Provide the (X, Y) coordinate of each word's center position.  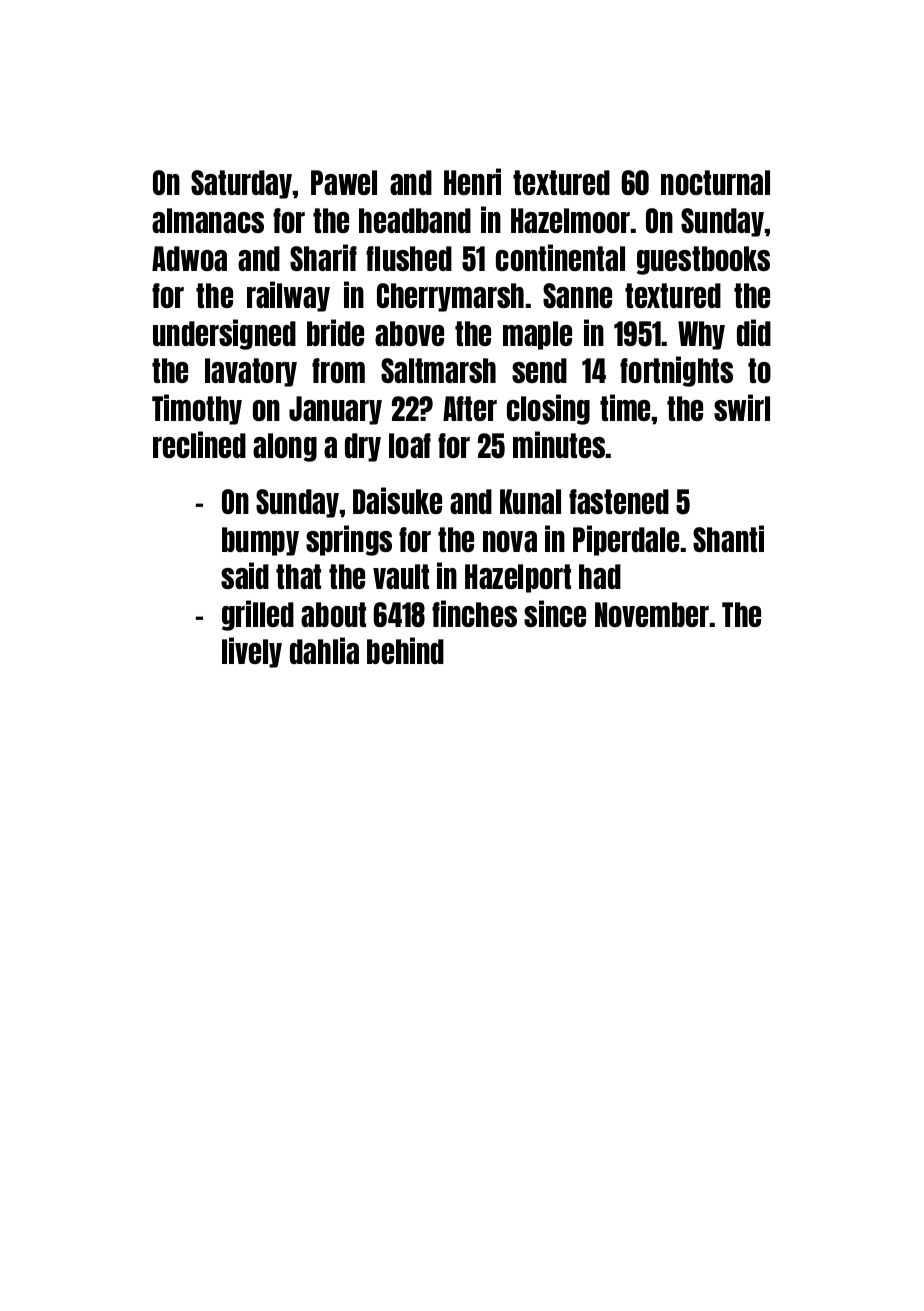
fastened (619, 501)
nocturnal (715, 182)
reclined (199, 444)
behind (405, 650)
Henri (472, 181)
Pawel (344, 182)
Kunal (530, 501)
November (652, 614)
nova (510, 541)
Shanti (728, 538)
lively (252, 652)
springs (349, 540)
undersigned (224, 334)
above (409, 333)
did (754, 332)
